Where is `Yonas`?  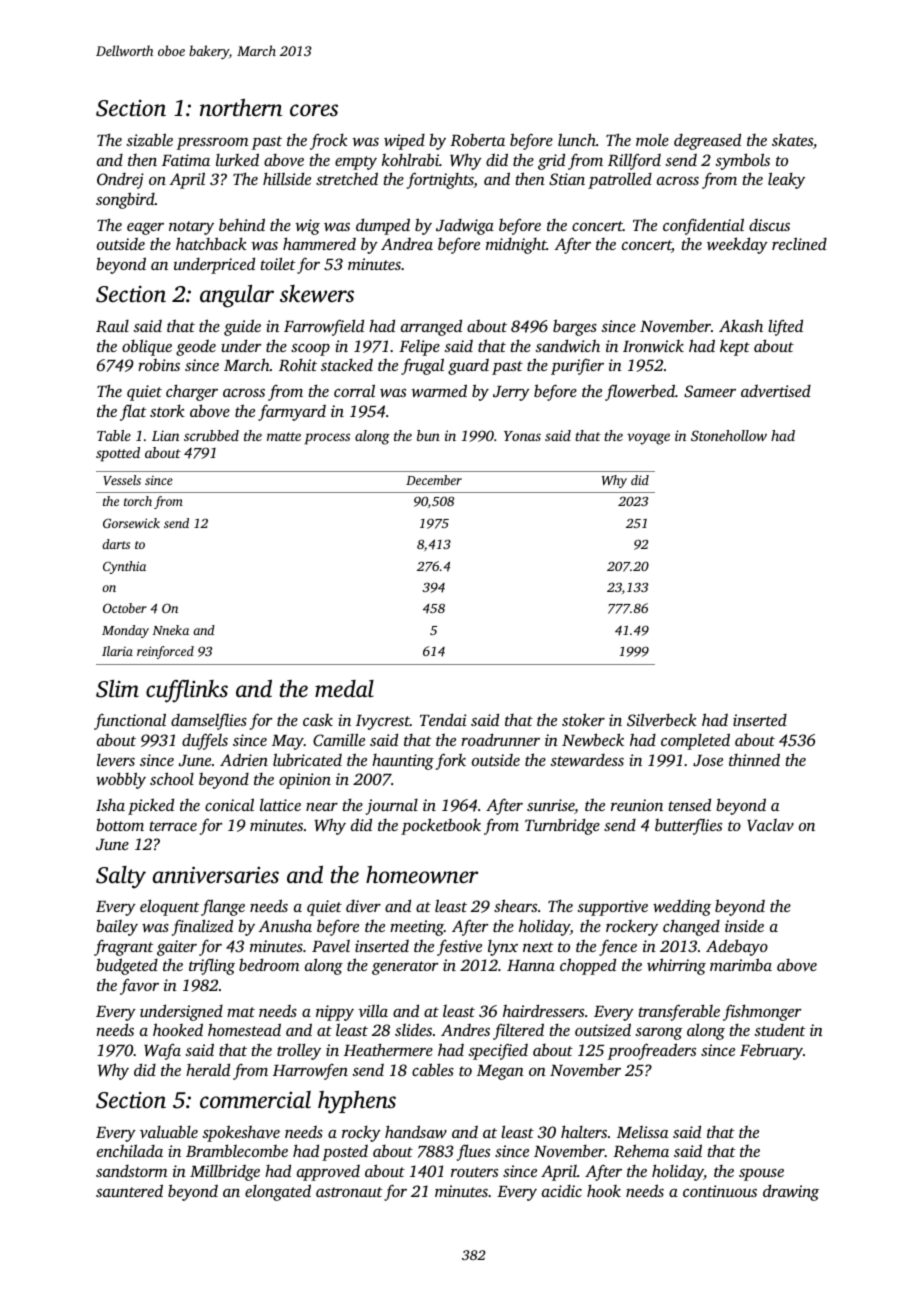 Yonas is located at coordinates (522, 436).
